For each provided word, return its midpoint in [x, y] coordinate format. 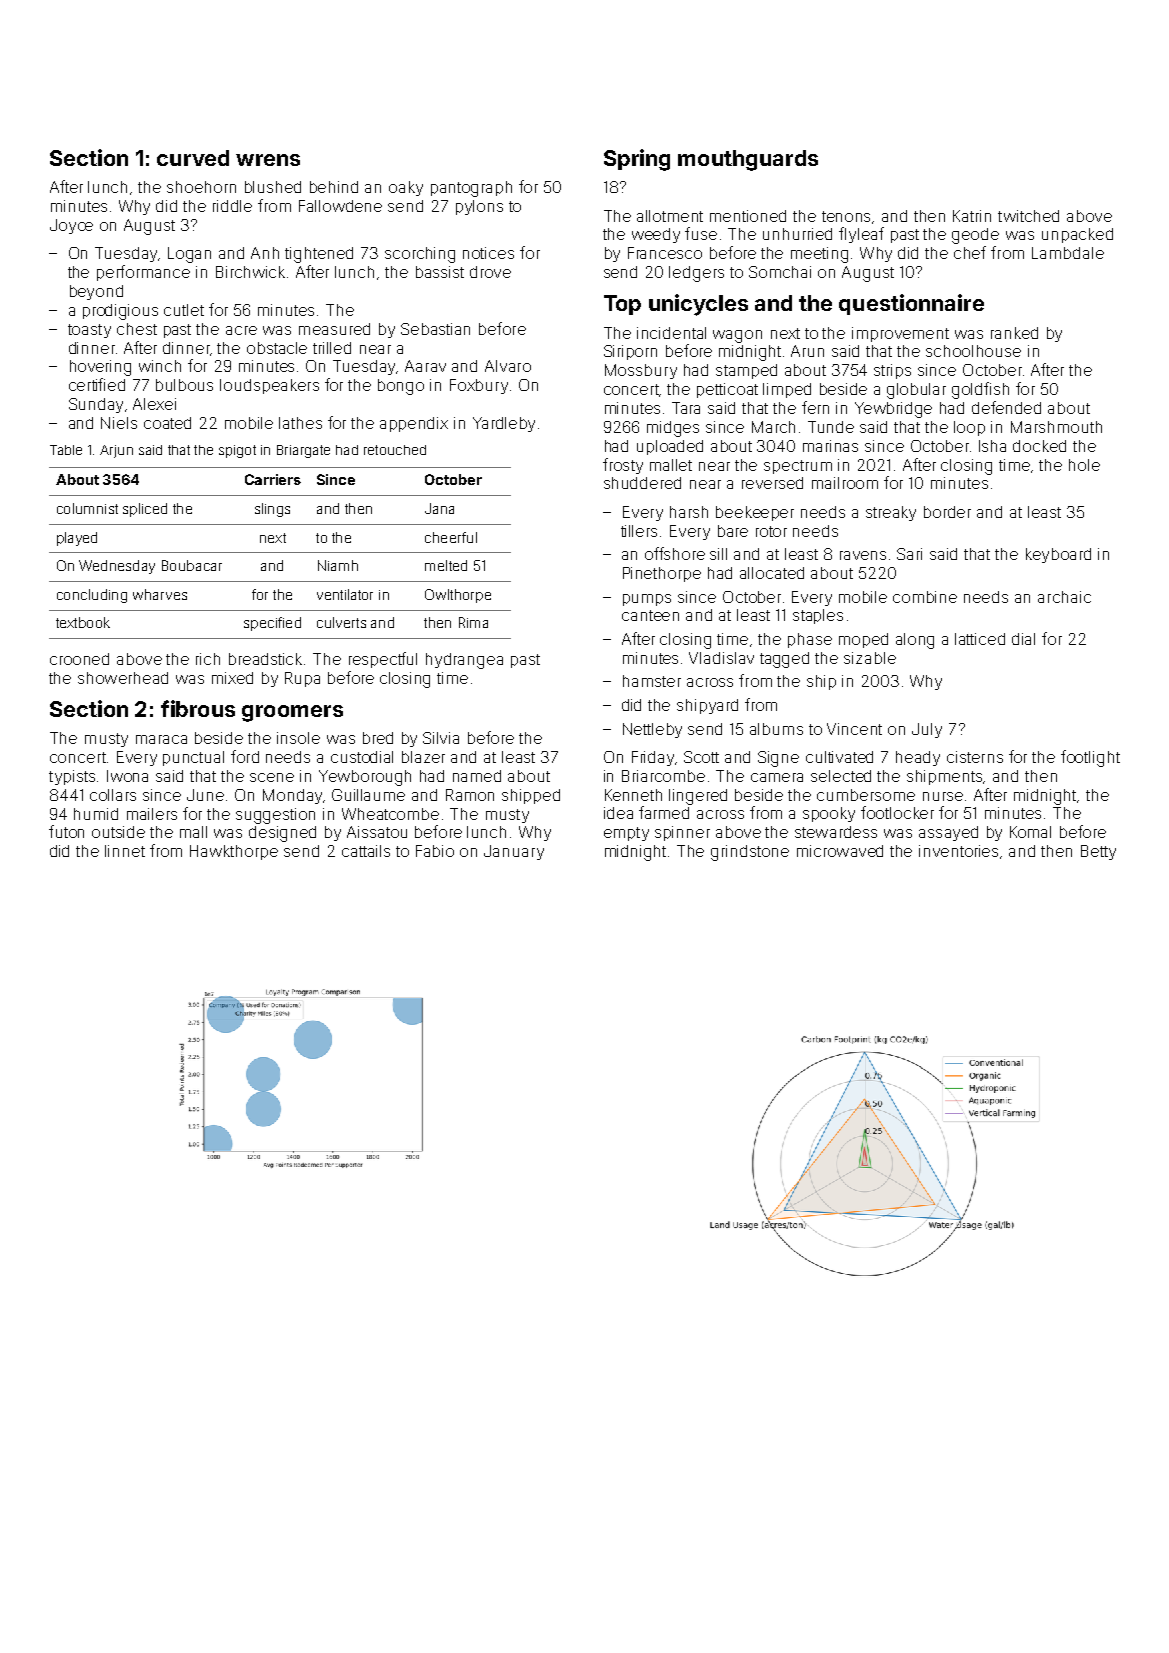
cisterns [975, 757]
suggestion [275, 816]
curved [193, 158]
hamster [652, 681]
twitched [1028, 216]
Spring [637, 160]
